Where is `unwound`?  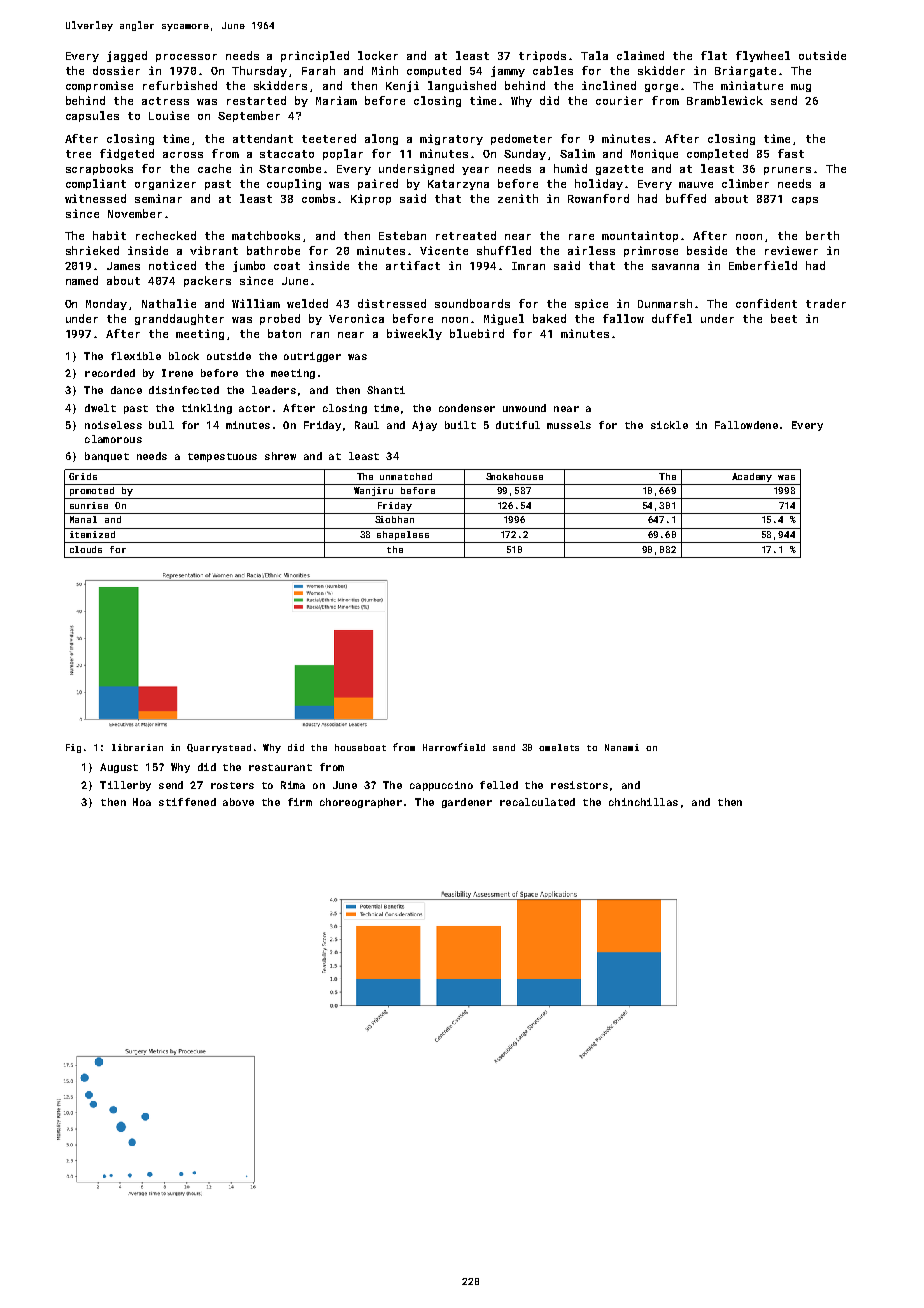
unwound is located at coordinates (524, 408).
